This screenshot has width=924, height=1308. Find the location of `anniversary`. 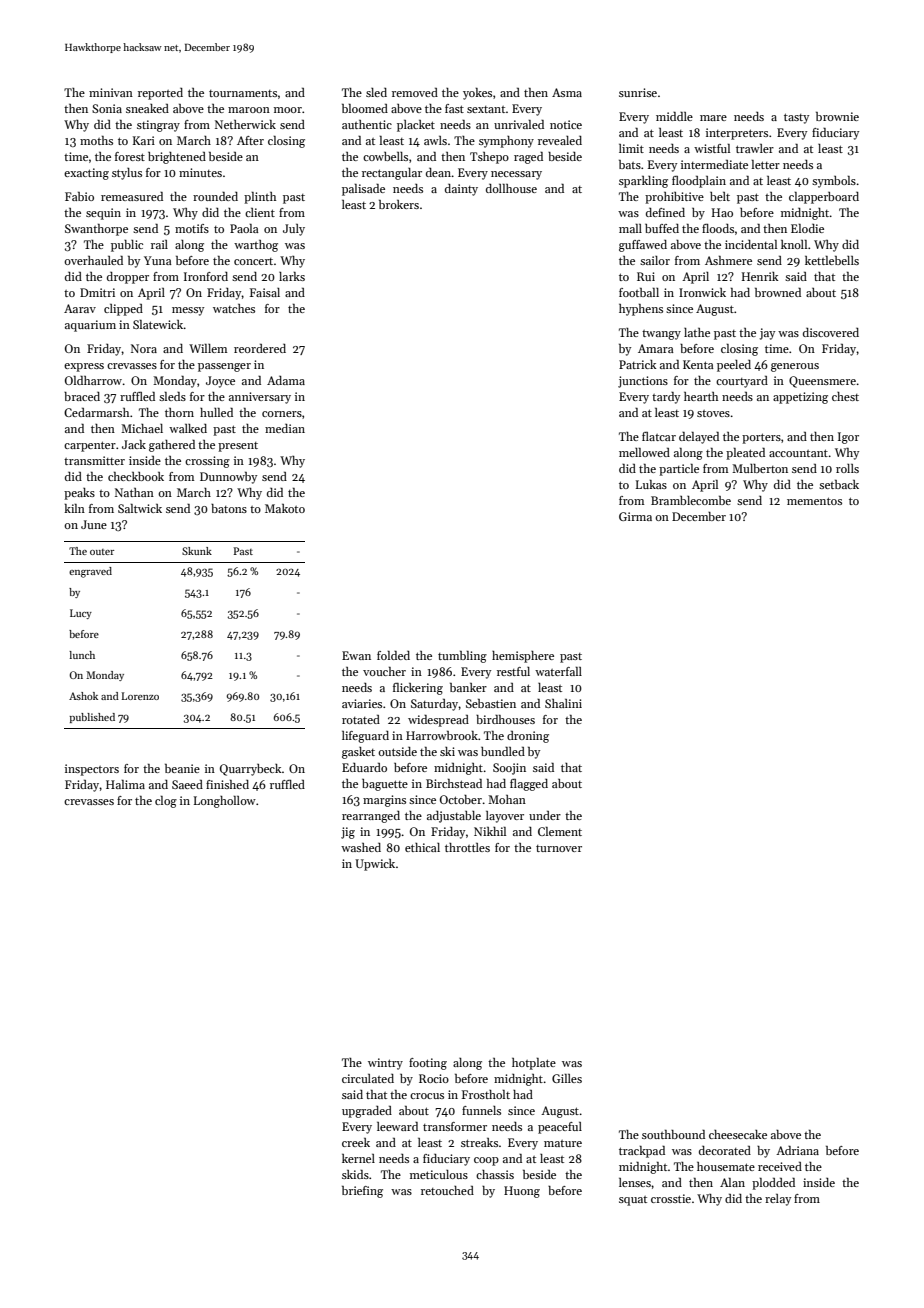

anniversary is located at coordinates (260, 398).
